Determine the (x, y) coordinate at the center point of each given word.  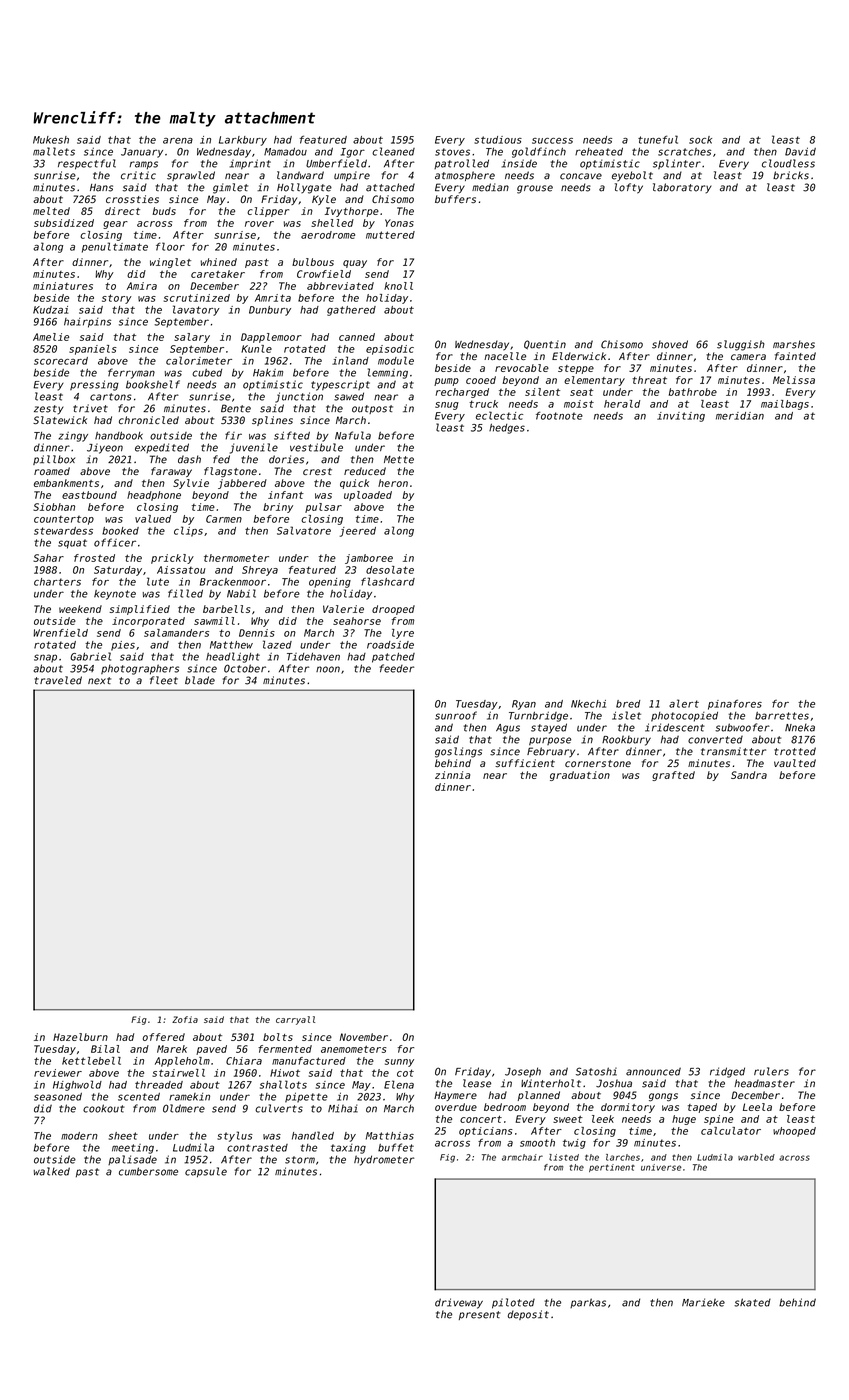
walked (52, 1171)
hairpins (87, 323)
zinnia (452, 775)
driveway (459, 1303)
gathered (351, 311)
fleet (164, 680)
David (800, 151)
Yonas (399, 223)
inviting (681, 417)
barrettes (782, 716)
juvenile (254, 448)
